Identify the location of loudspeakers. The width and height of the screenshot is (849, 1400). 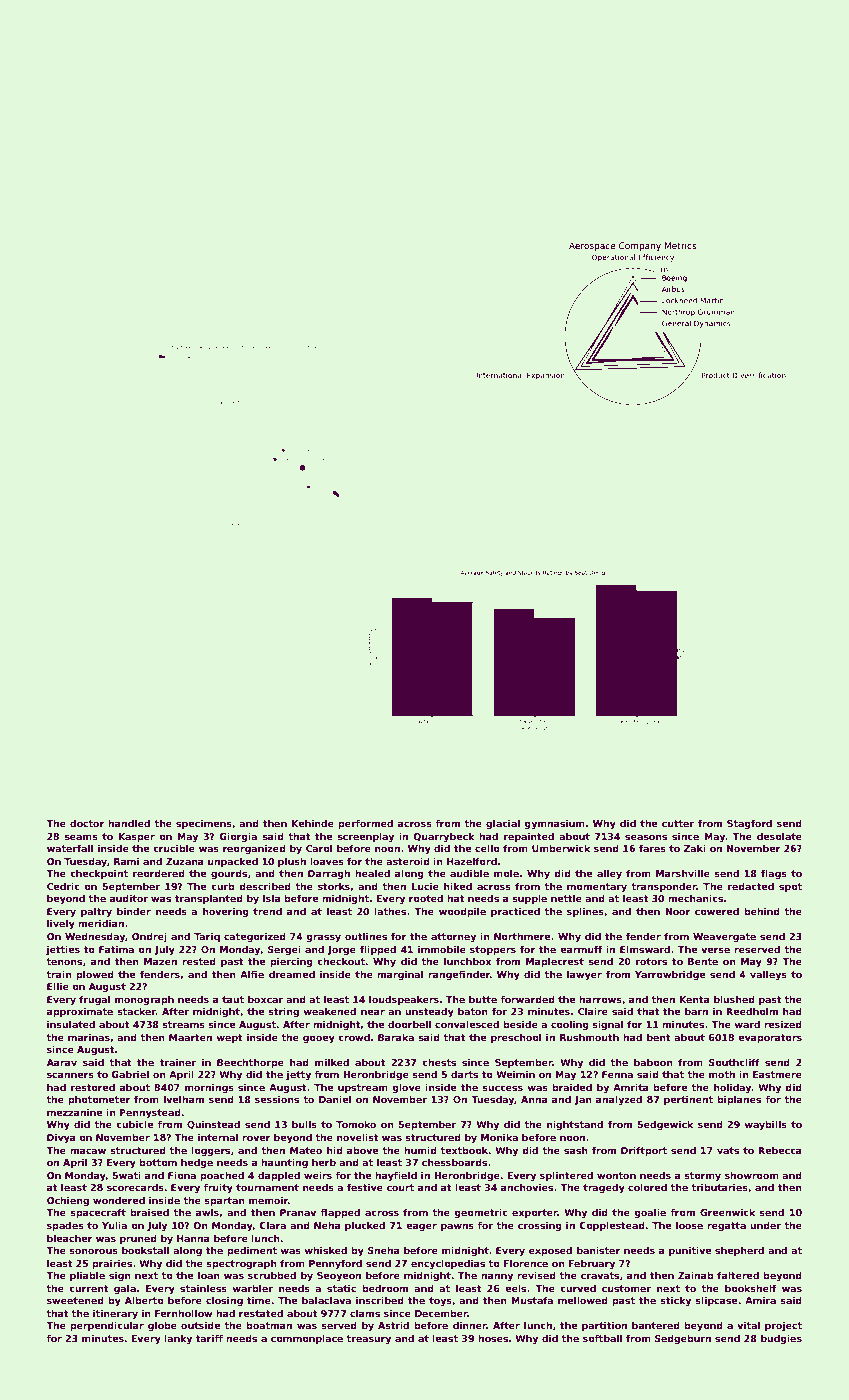
(404, 1000).
